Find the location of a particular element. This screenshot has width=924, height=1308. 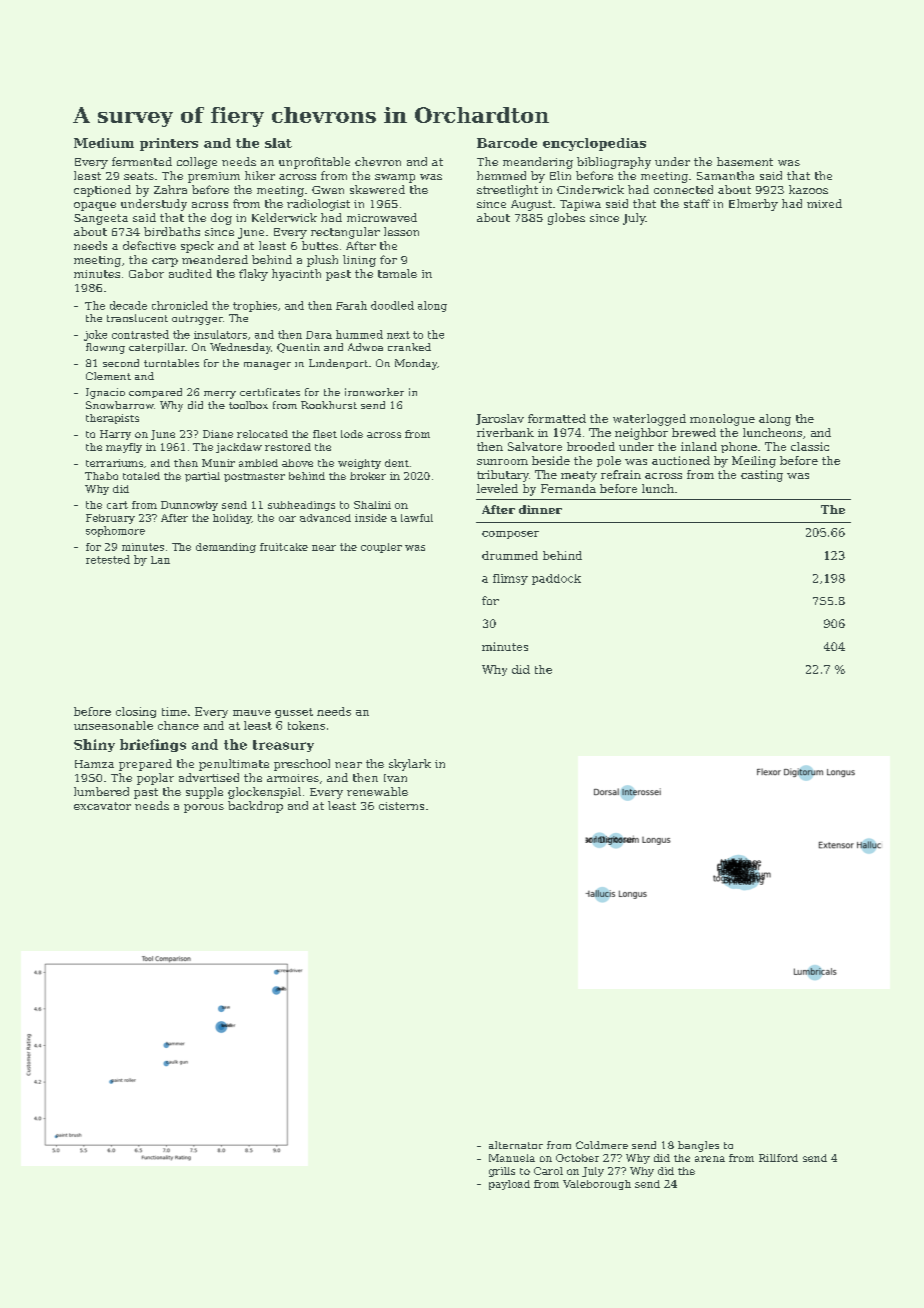

unprofitable is located at coordinates (314, 163).
